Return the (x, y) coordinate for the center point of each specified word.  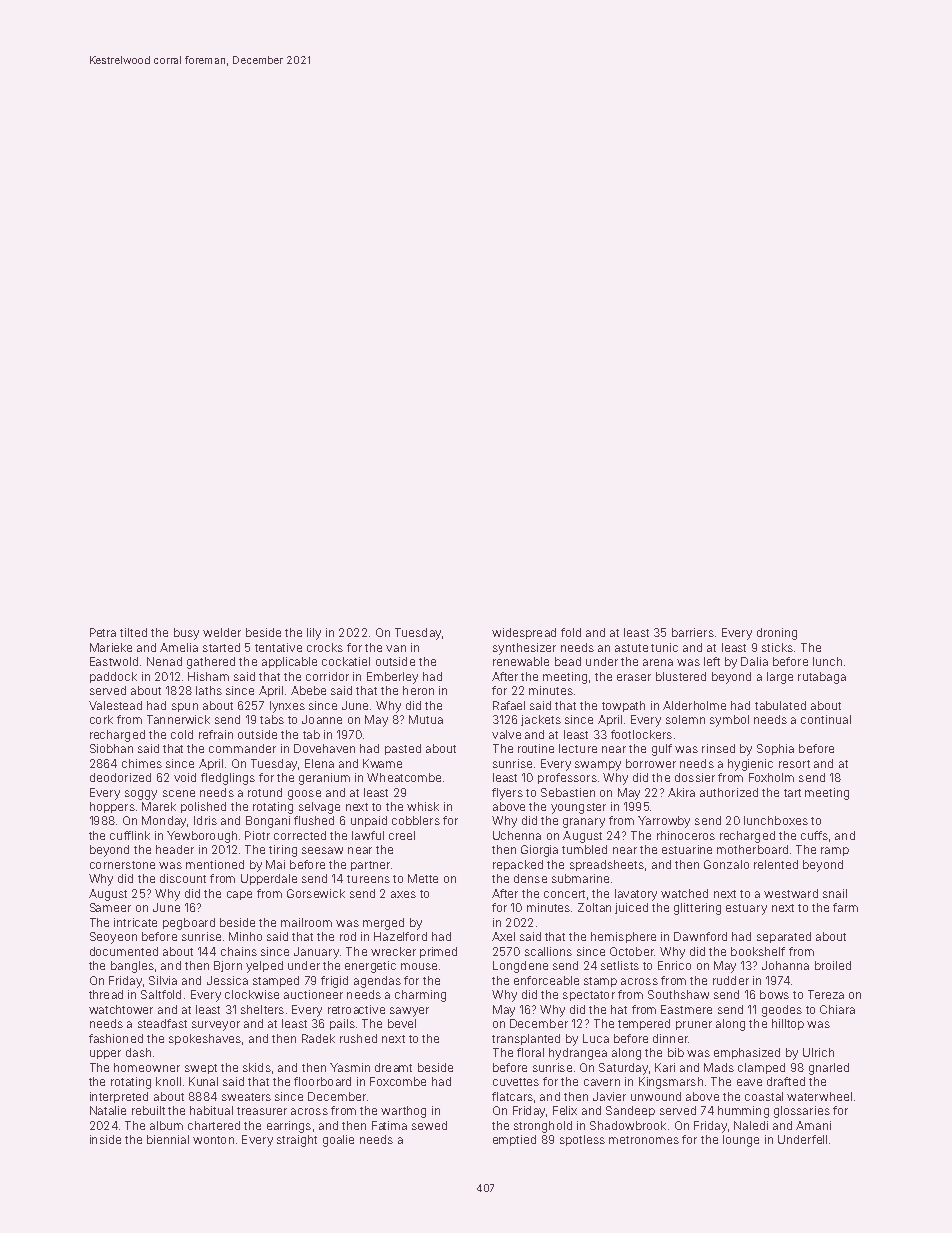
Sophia (775, 749)
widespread (524, 633)
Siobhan (111, 748)
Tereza (826, 994)
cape (239, 895)
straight (297, 1141)
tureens (368, 879)
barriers (693, 632)
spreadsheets (607, 865)
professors (567, 778)
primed (438, 952)
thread (106, 994)
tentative (278, 647)
